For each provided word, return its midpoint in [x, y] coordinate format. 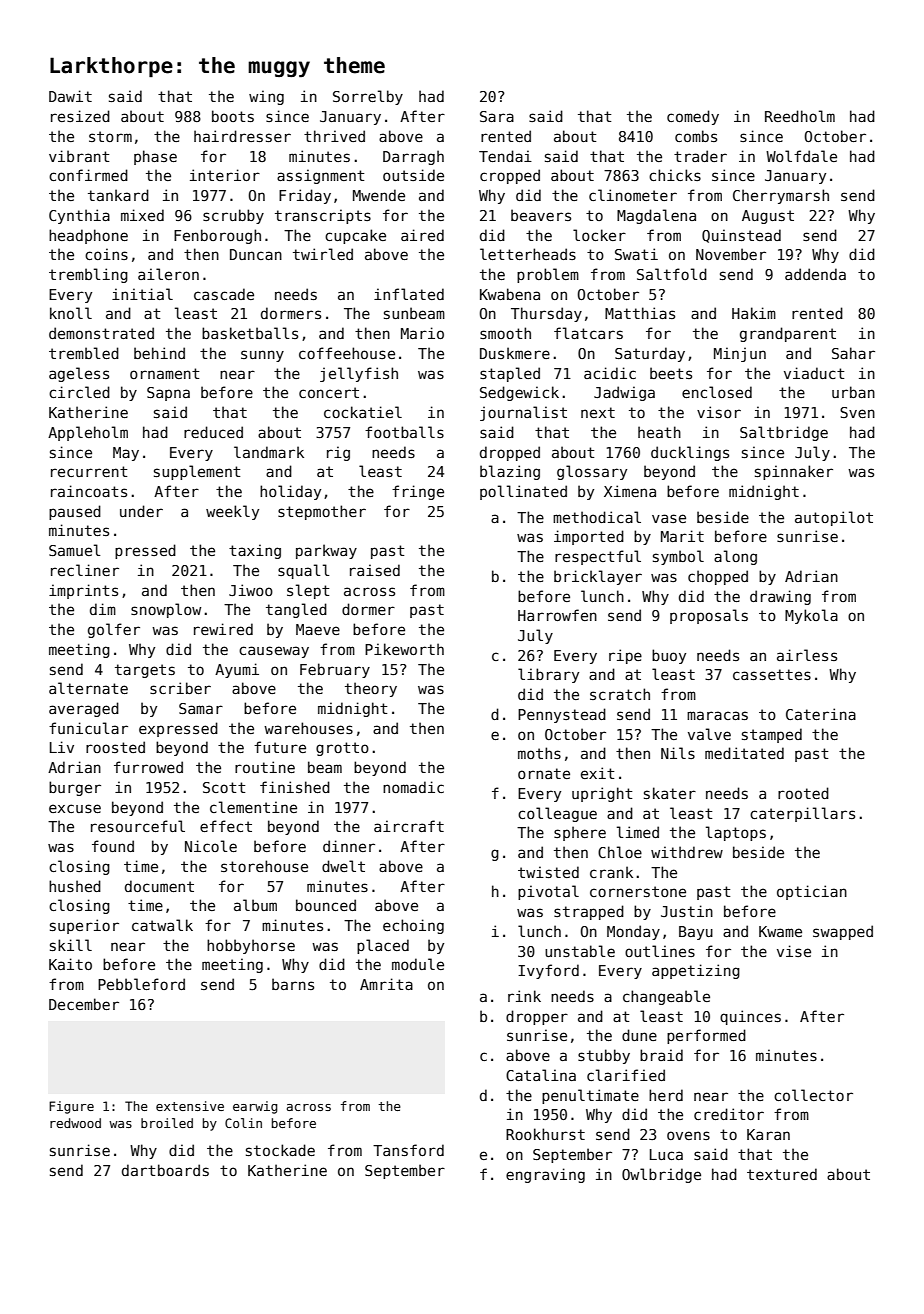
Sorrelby [368, 97]
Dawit [70, 96]
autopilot [834, 518]
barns [293, 984]
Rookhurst [545, 1134]
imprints [83, 591]
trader [700, 156]
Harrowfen [557, 615]
